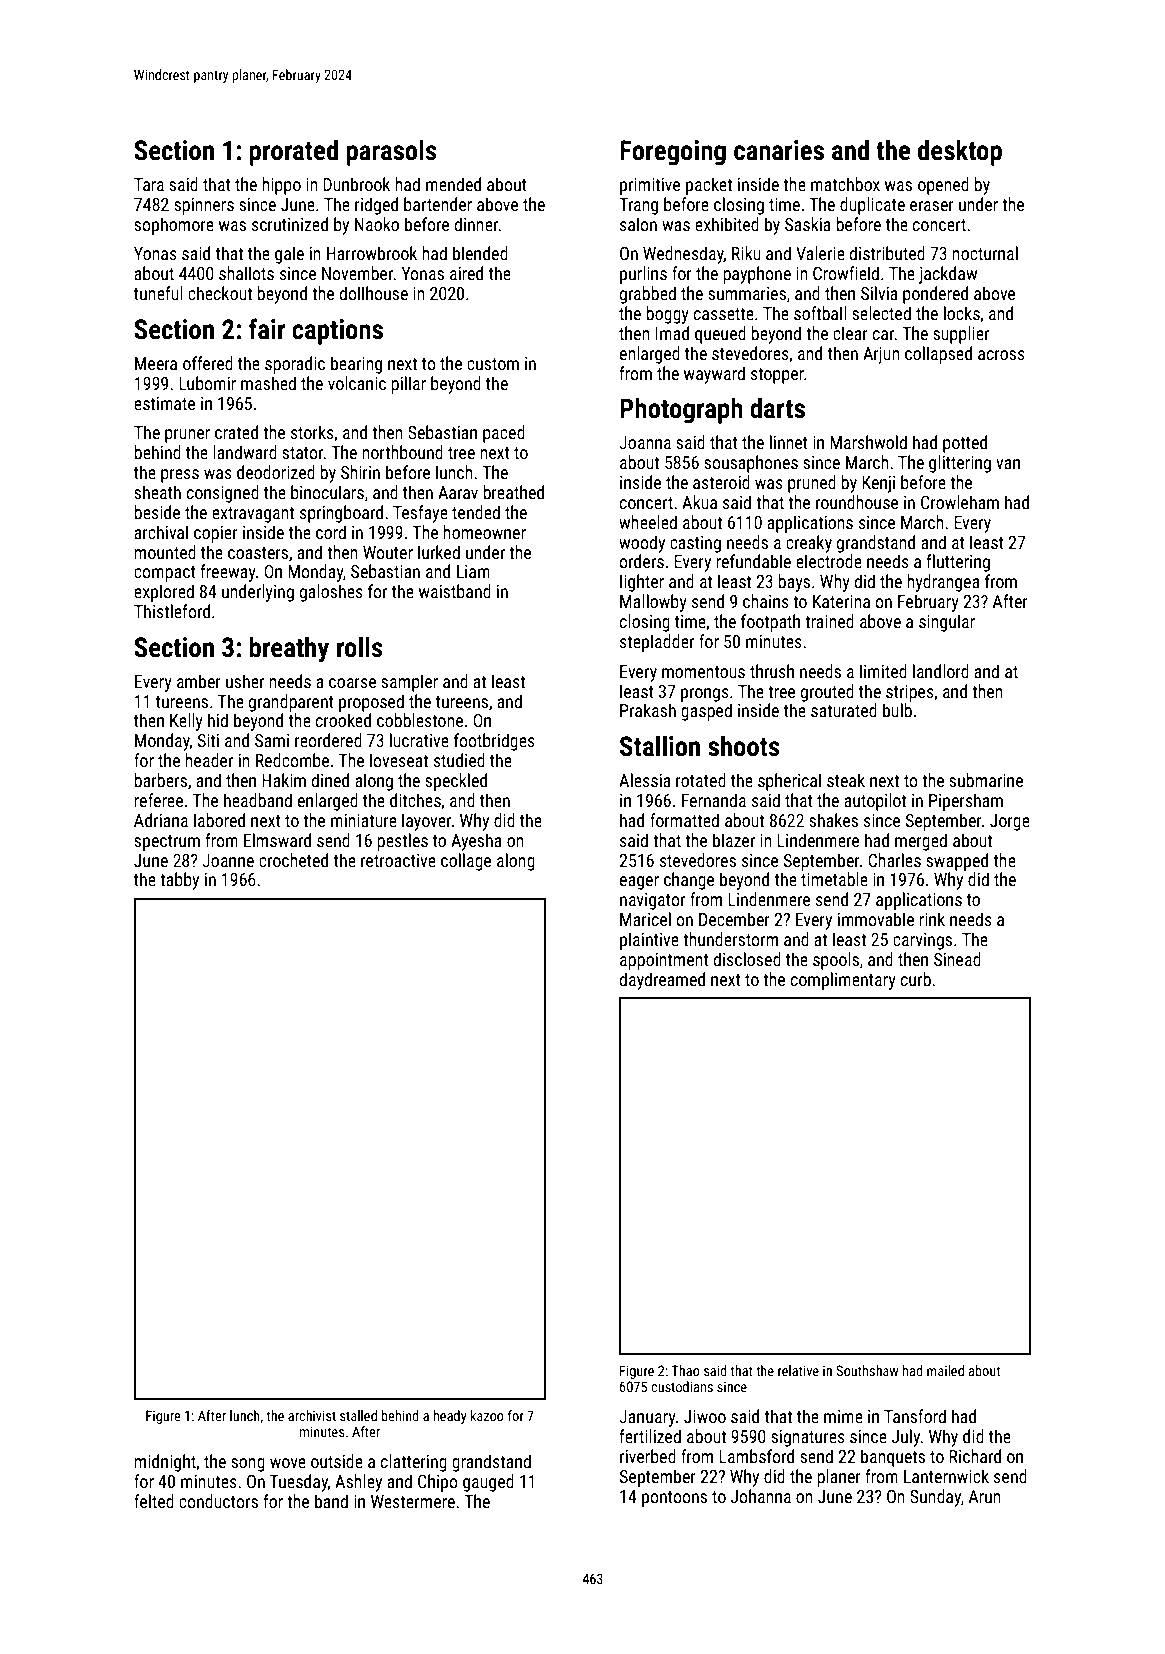  Describe the element at coordinates (179, 881) in the page. I see `tabby` at that location.
